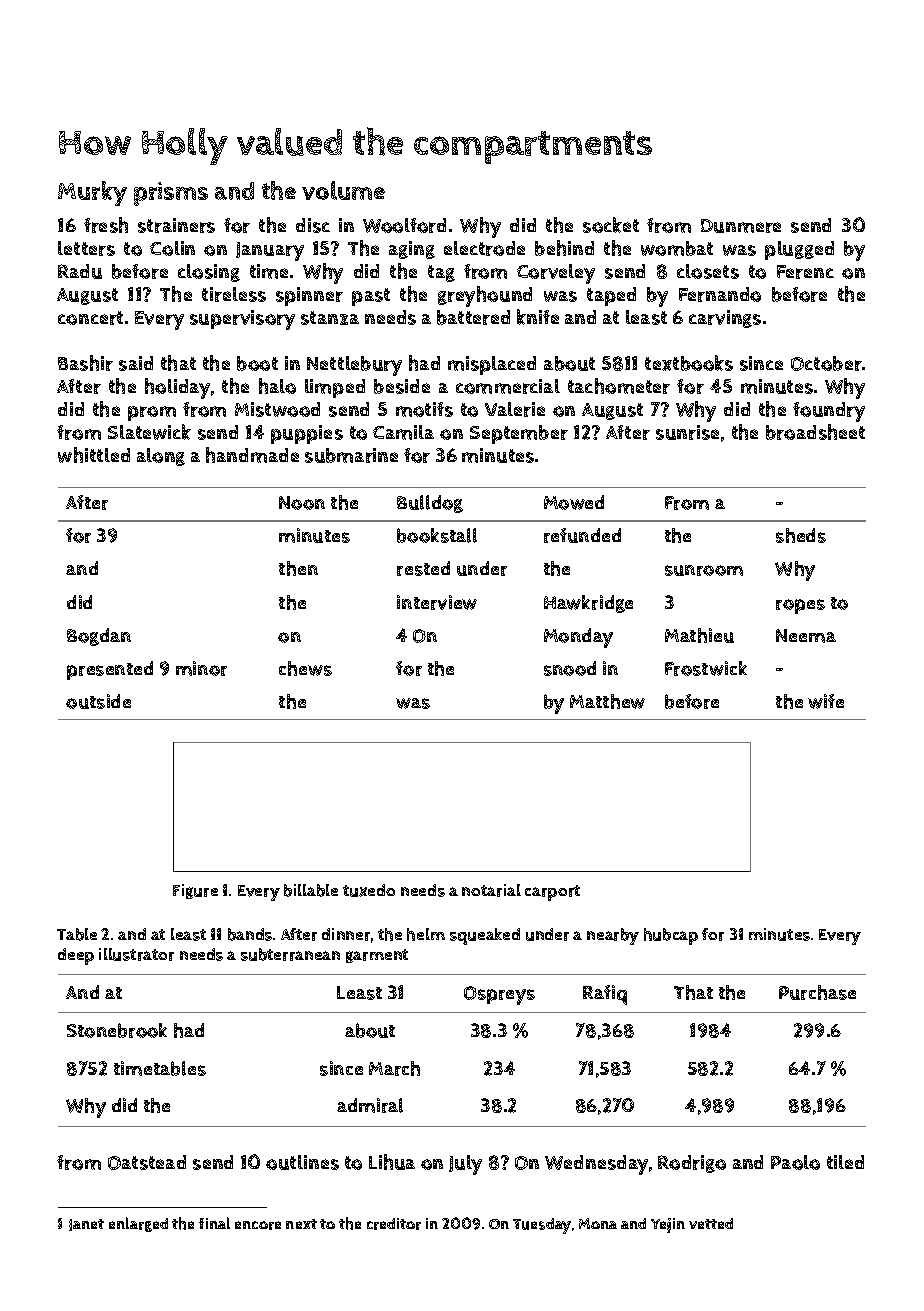 This image has width=924, height=1311. What do you see at coordinates (800, 606) in the image?
I see `ropes` at bounding box center [800, 606].
